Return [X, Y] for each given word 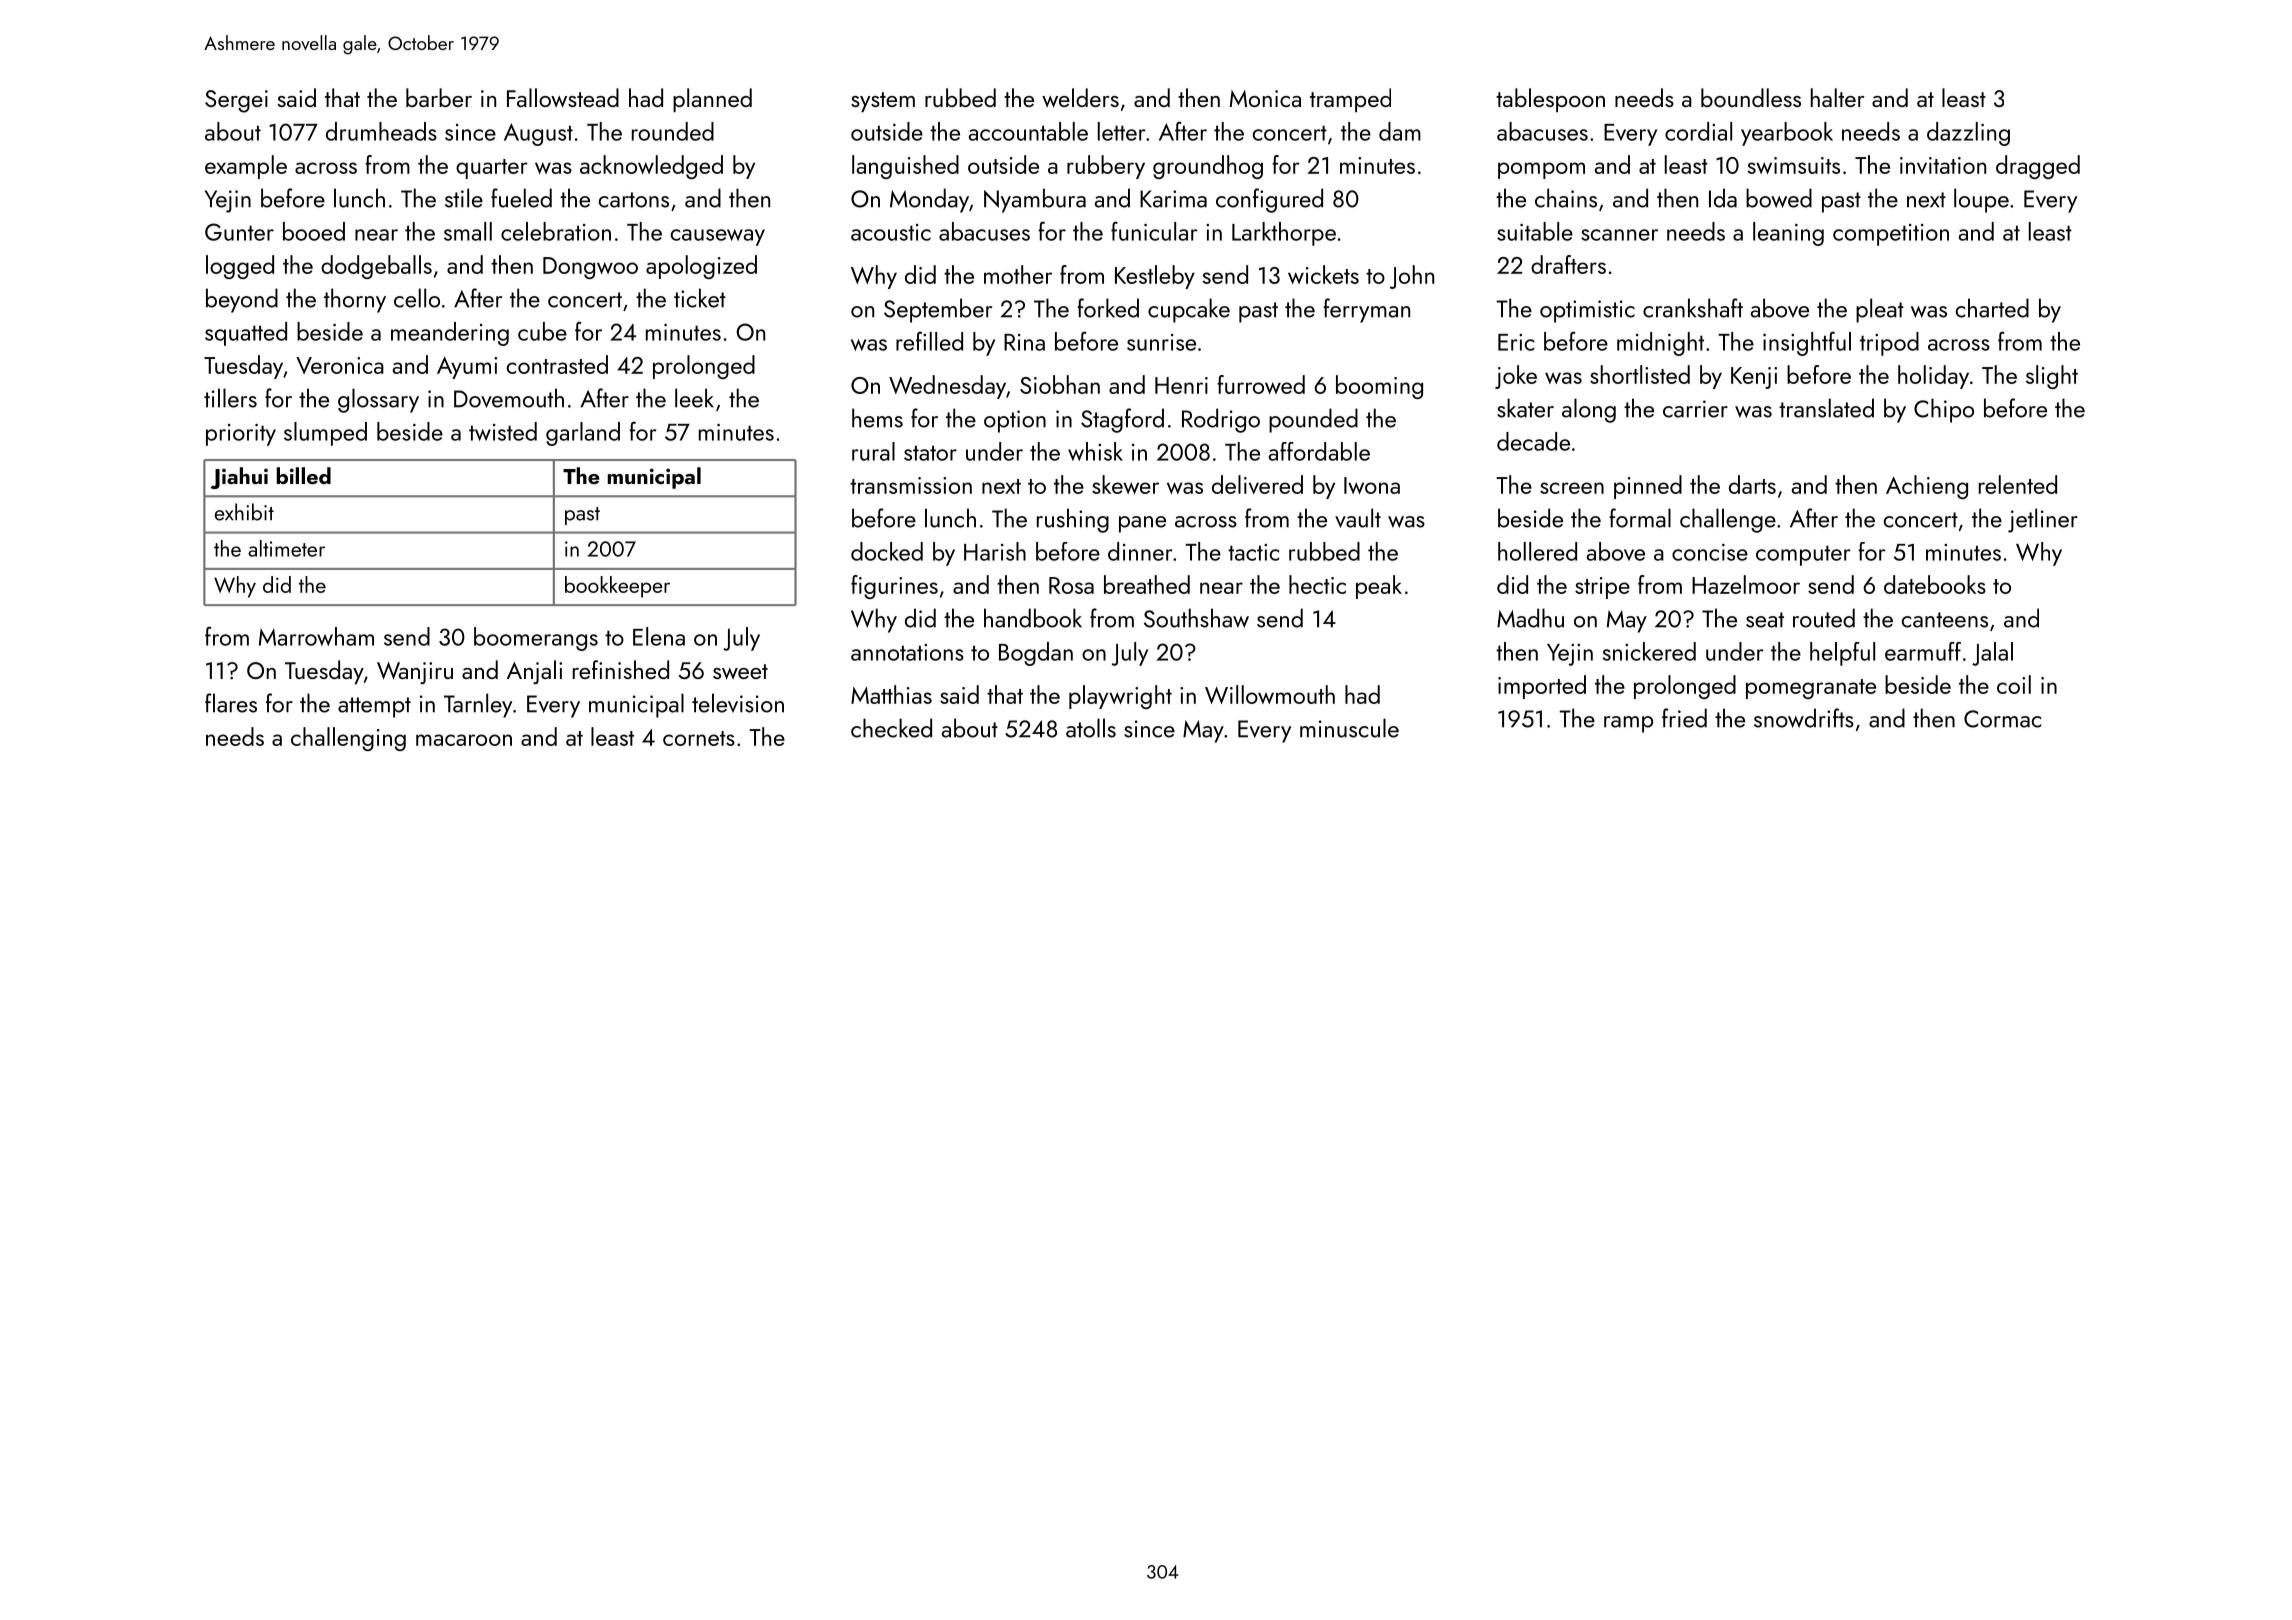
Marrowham [316, 636]
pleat [1880, 310]
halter [1838, 97]
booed [314, 231]
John [1412, 277]
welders [1080, 98]
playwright [1120, 697]
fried [1684, 718]
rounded [673, 131]
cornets [699, 738]
